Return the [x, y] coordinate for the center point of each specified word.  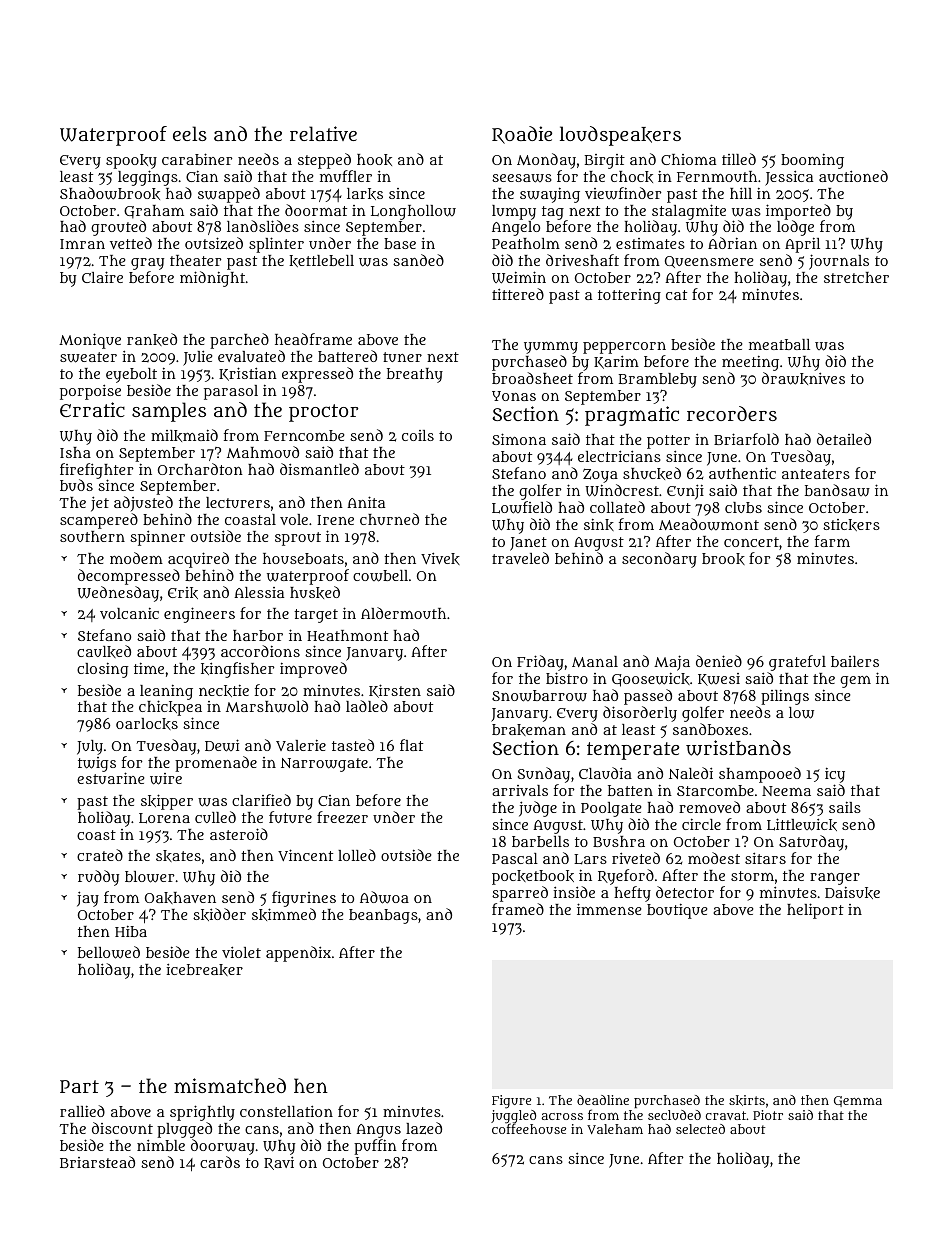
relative [323, 133]
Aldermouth [403, 613]
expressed [317, 375]
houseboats [303, 558]
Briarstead [97, 1162]
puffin [375, 1147]
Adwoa [384, 897]
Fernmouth [717, 176]
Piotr [768, 1115]
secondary [659, 560]
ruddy [98, 878]
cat [676, 295]
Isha [75, 452]
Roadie [522, 135]
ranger [835, 879]
